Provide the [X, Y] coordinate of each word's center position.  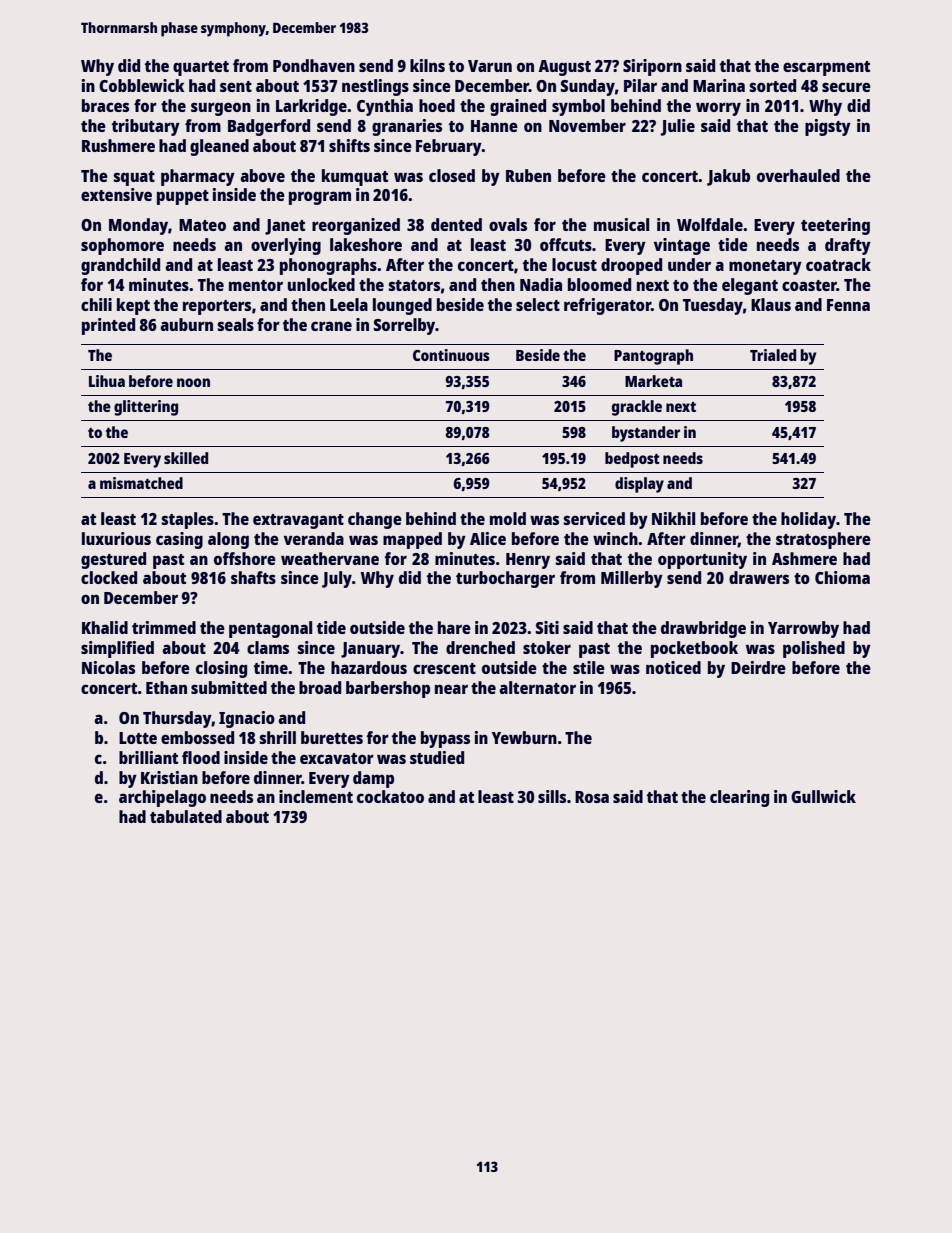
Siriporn [652, 67]
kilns [427, 65]
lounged [402, 306]
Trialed [773, 355]
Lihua [107, 381]
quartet [201, 68]
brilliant [148, 757]
